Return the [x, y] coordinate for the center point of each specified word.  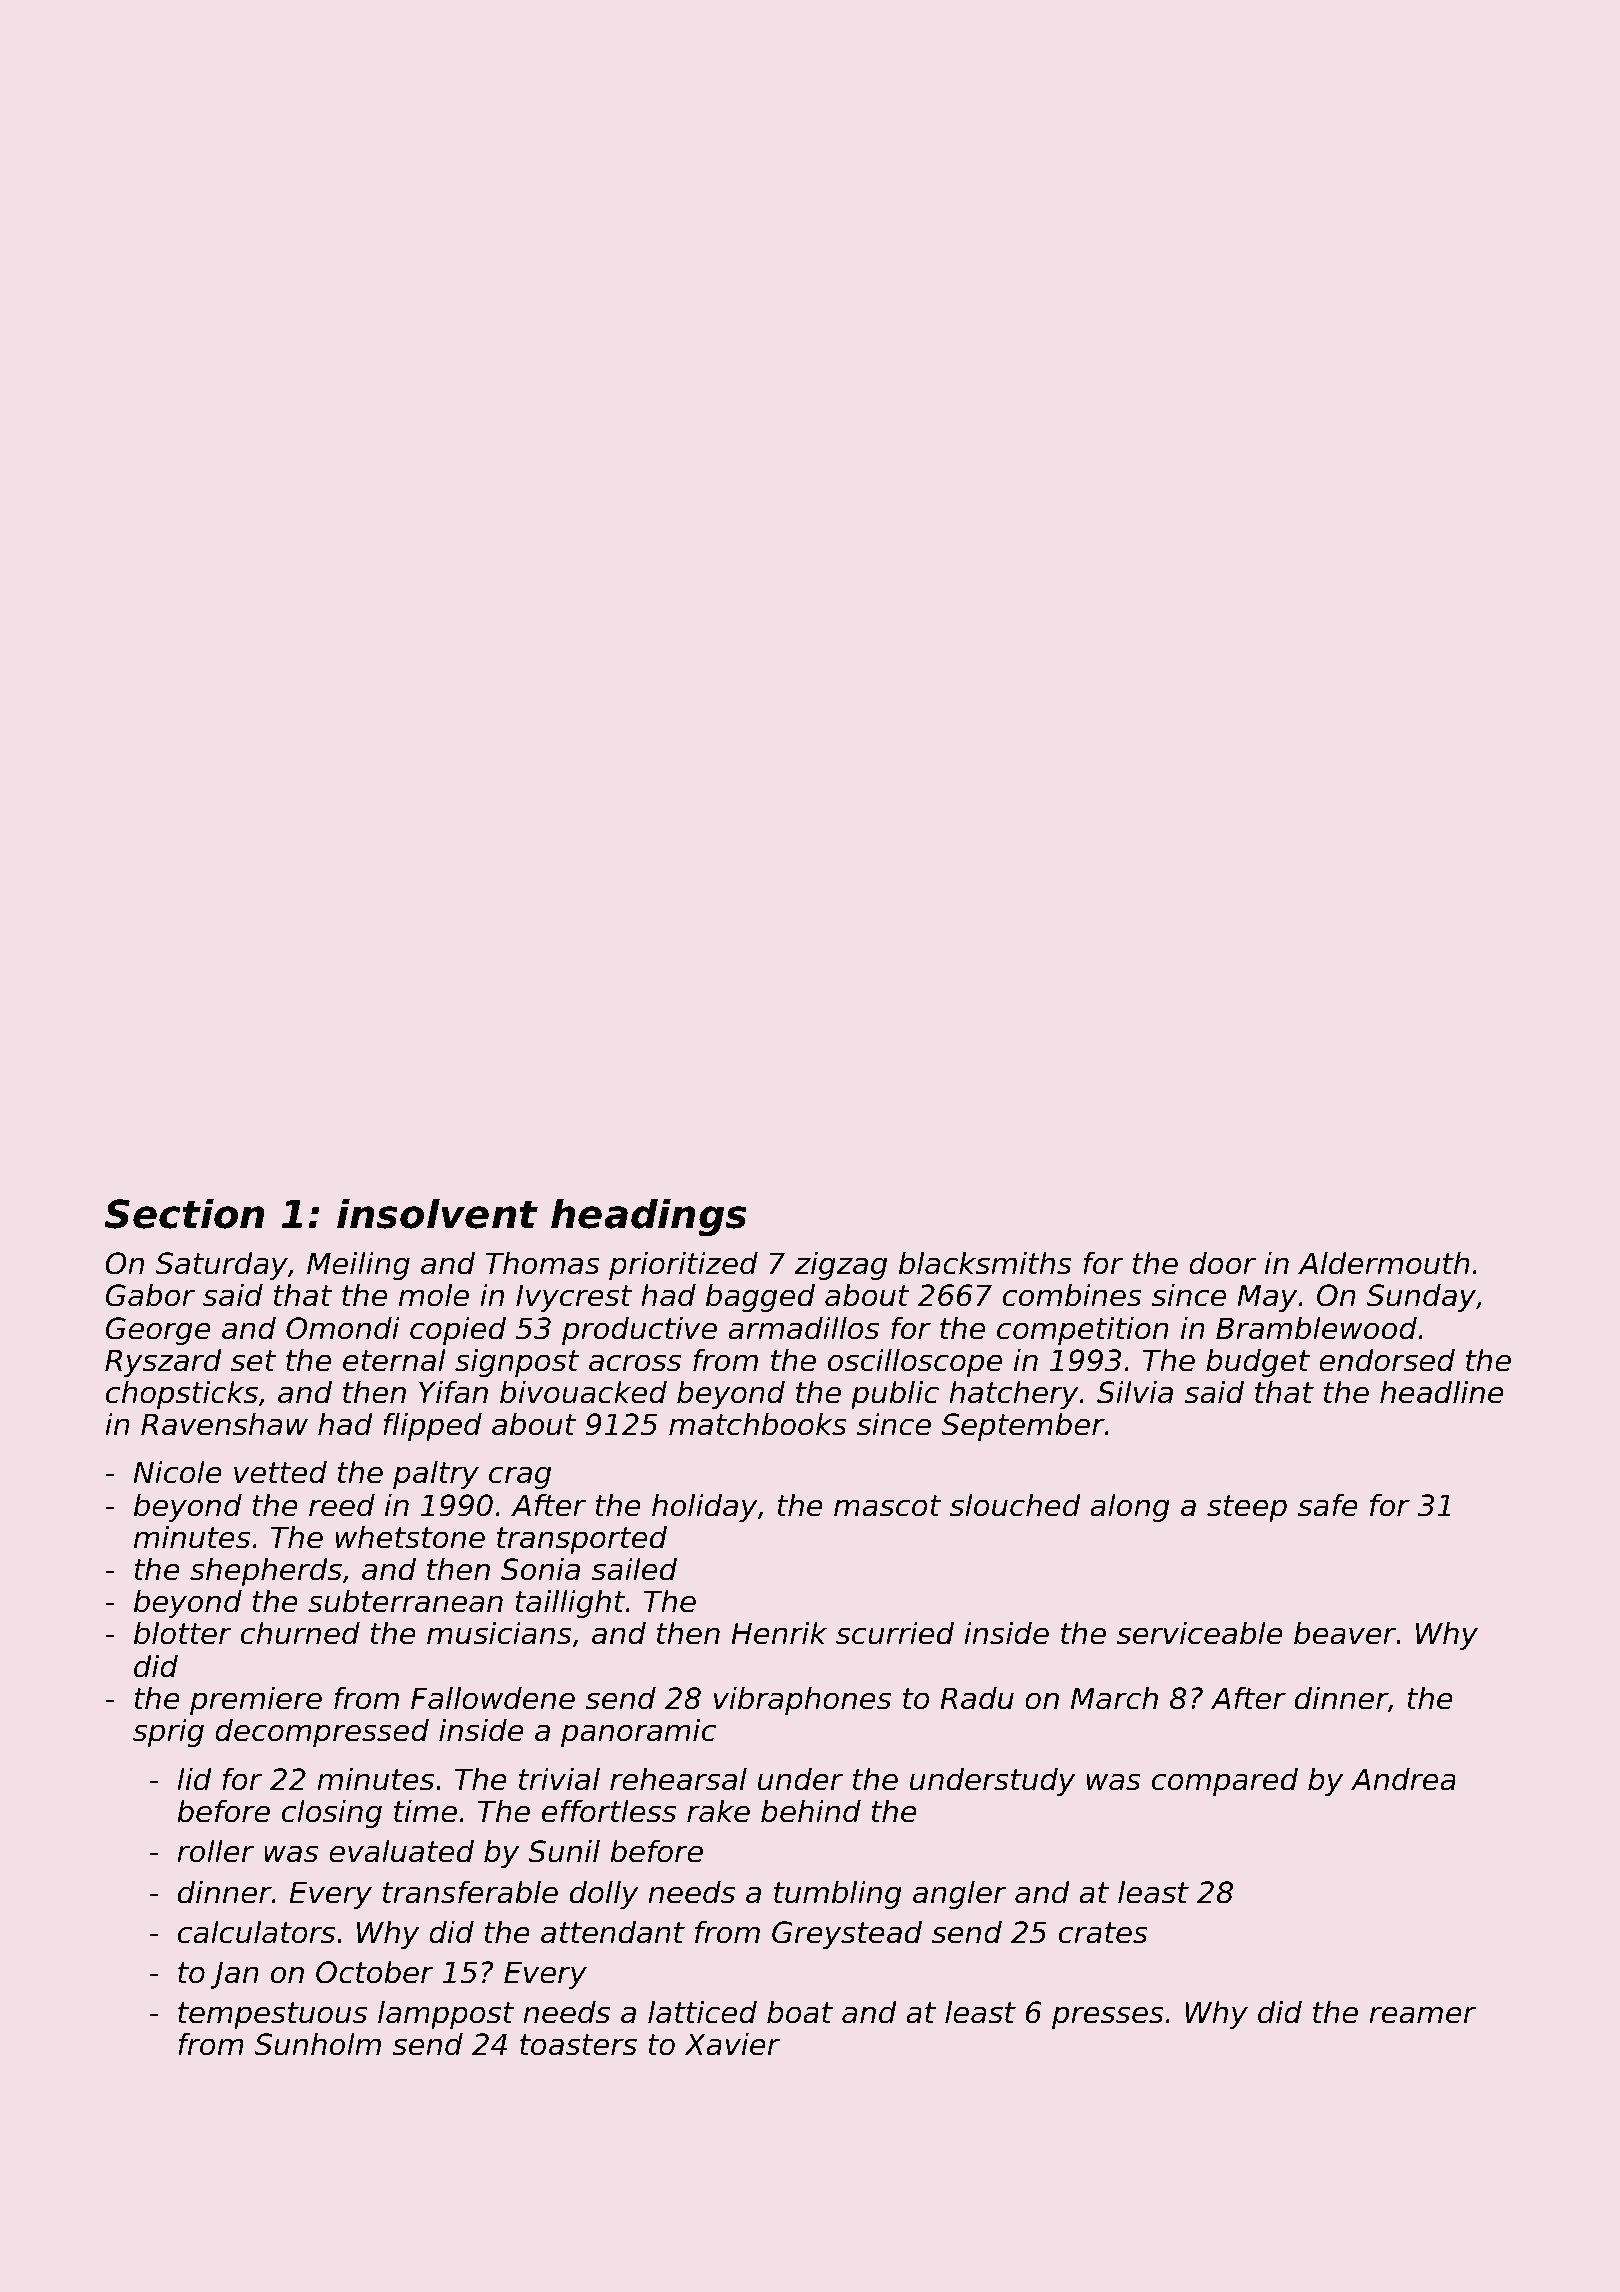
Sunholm [318, 2044]
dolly [604, 1895]
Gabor [150, 1295]
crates [1103, 1933]
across [635, 1363]
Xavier [732, 2044]
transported [582, 1540]
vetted [280, 1472]
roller [215, 1851]
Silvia [1135, 1392]
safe [1328, 1505]
